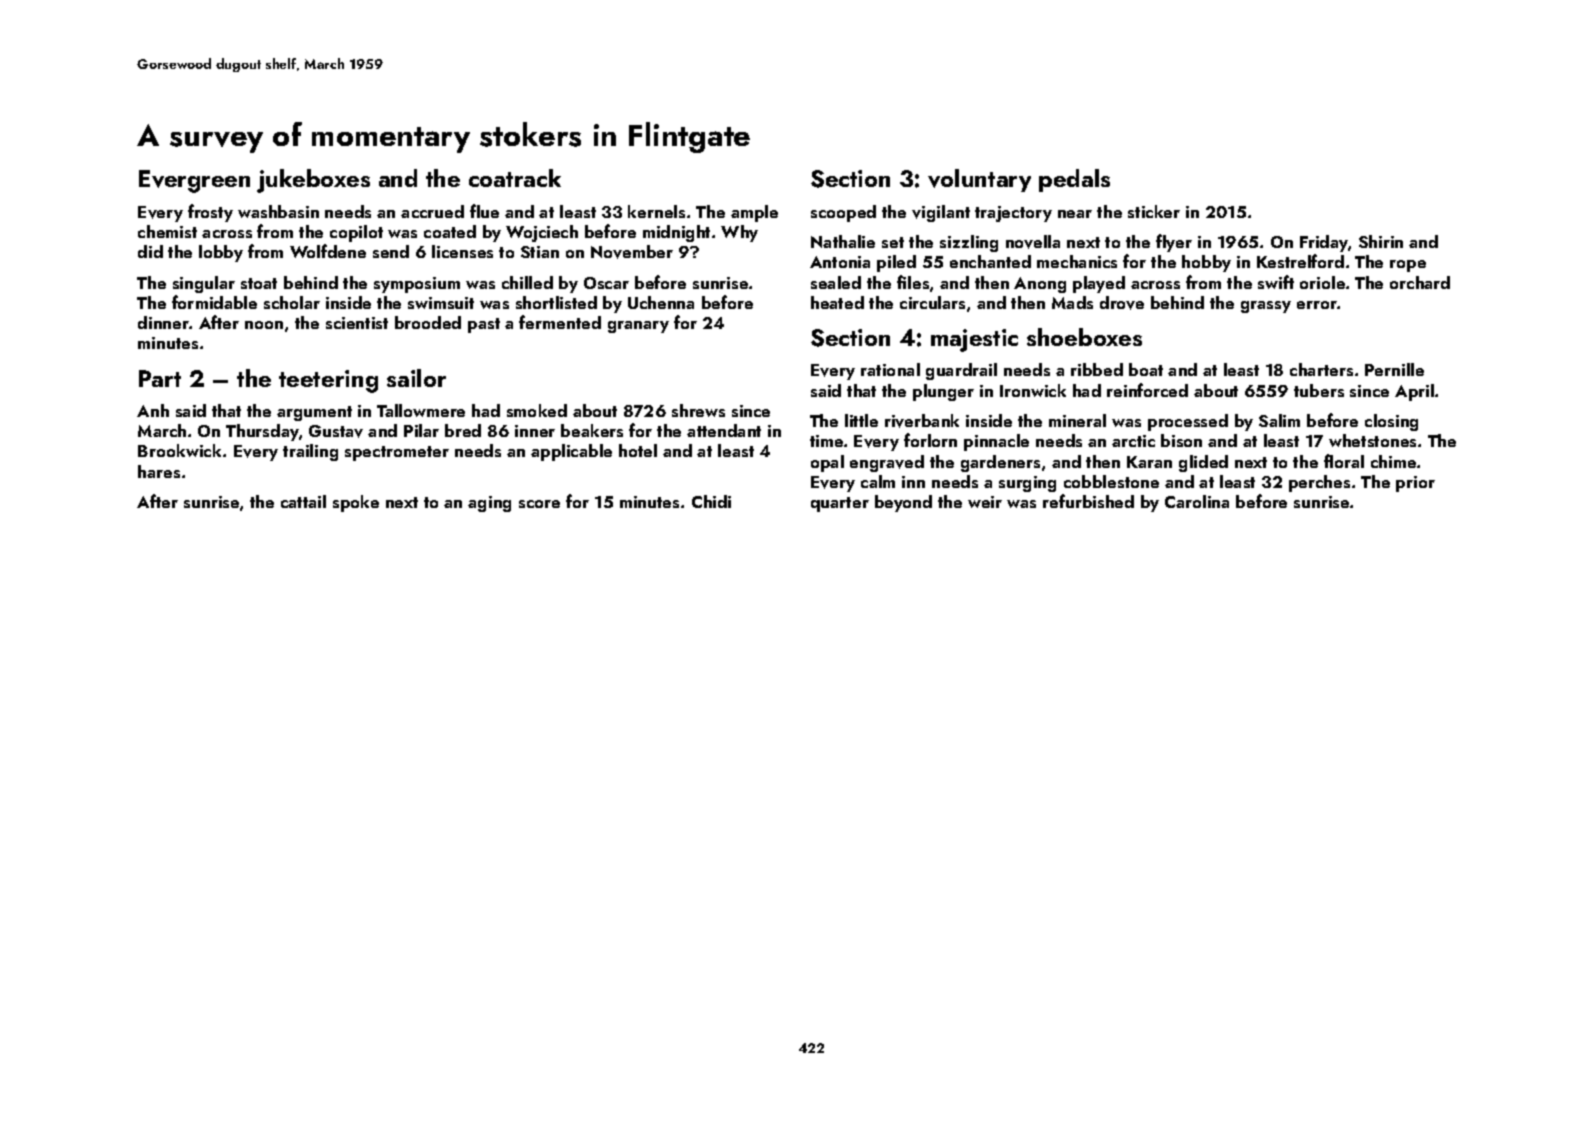 This image has width=1596, height=1128. Describe the element at coordinates (979, 180) in the image. I see `voluntary` at that location.
